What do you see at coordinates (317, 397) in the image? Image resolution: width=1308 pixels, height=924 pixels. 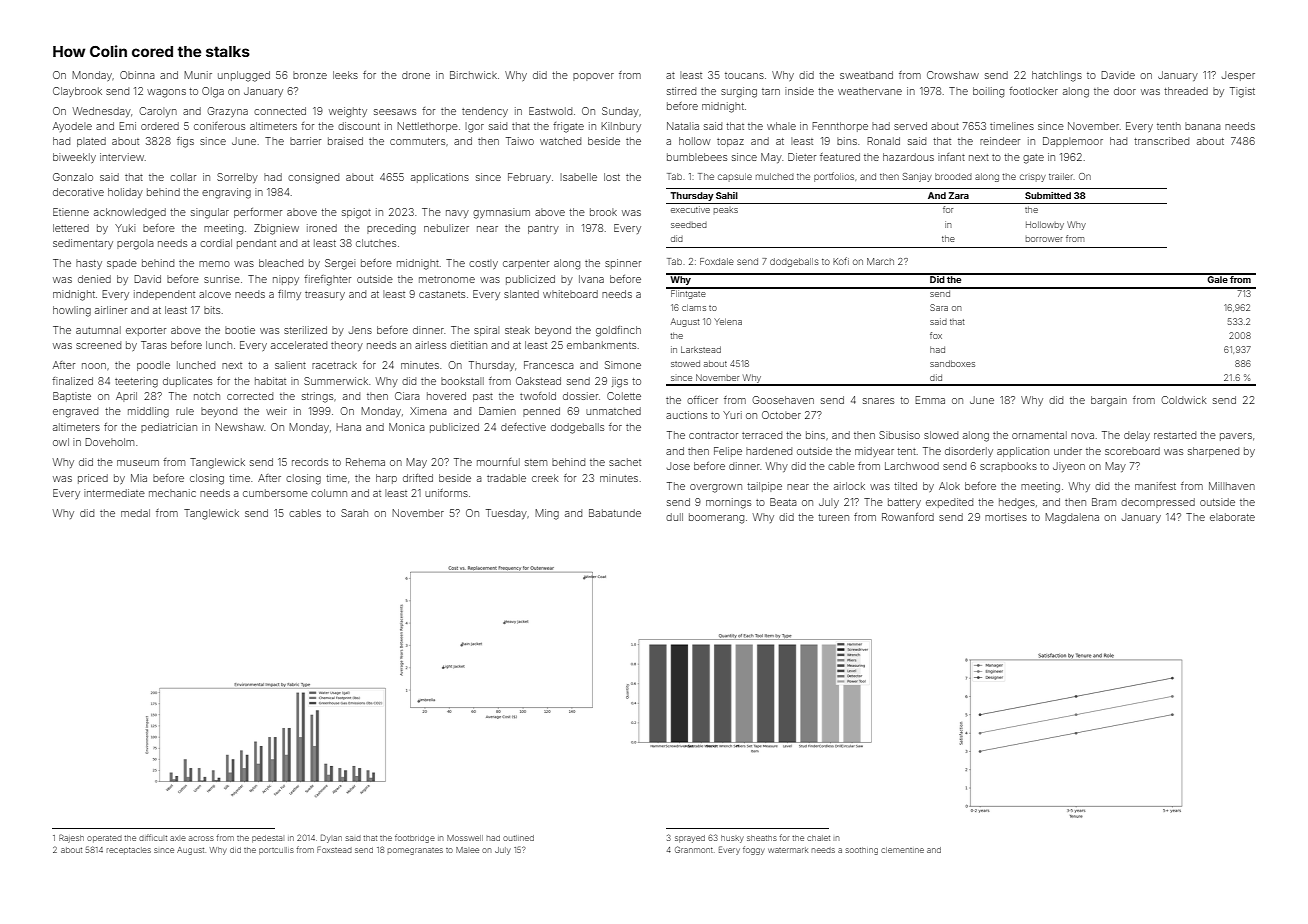 I see `strings` at bounding box center [317, 397].
